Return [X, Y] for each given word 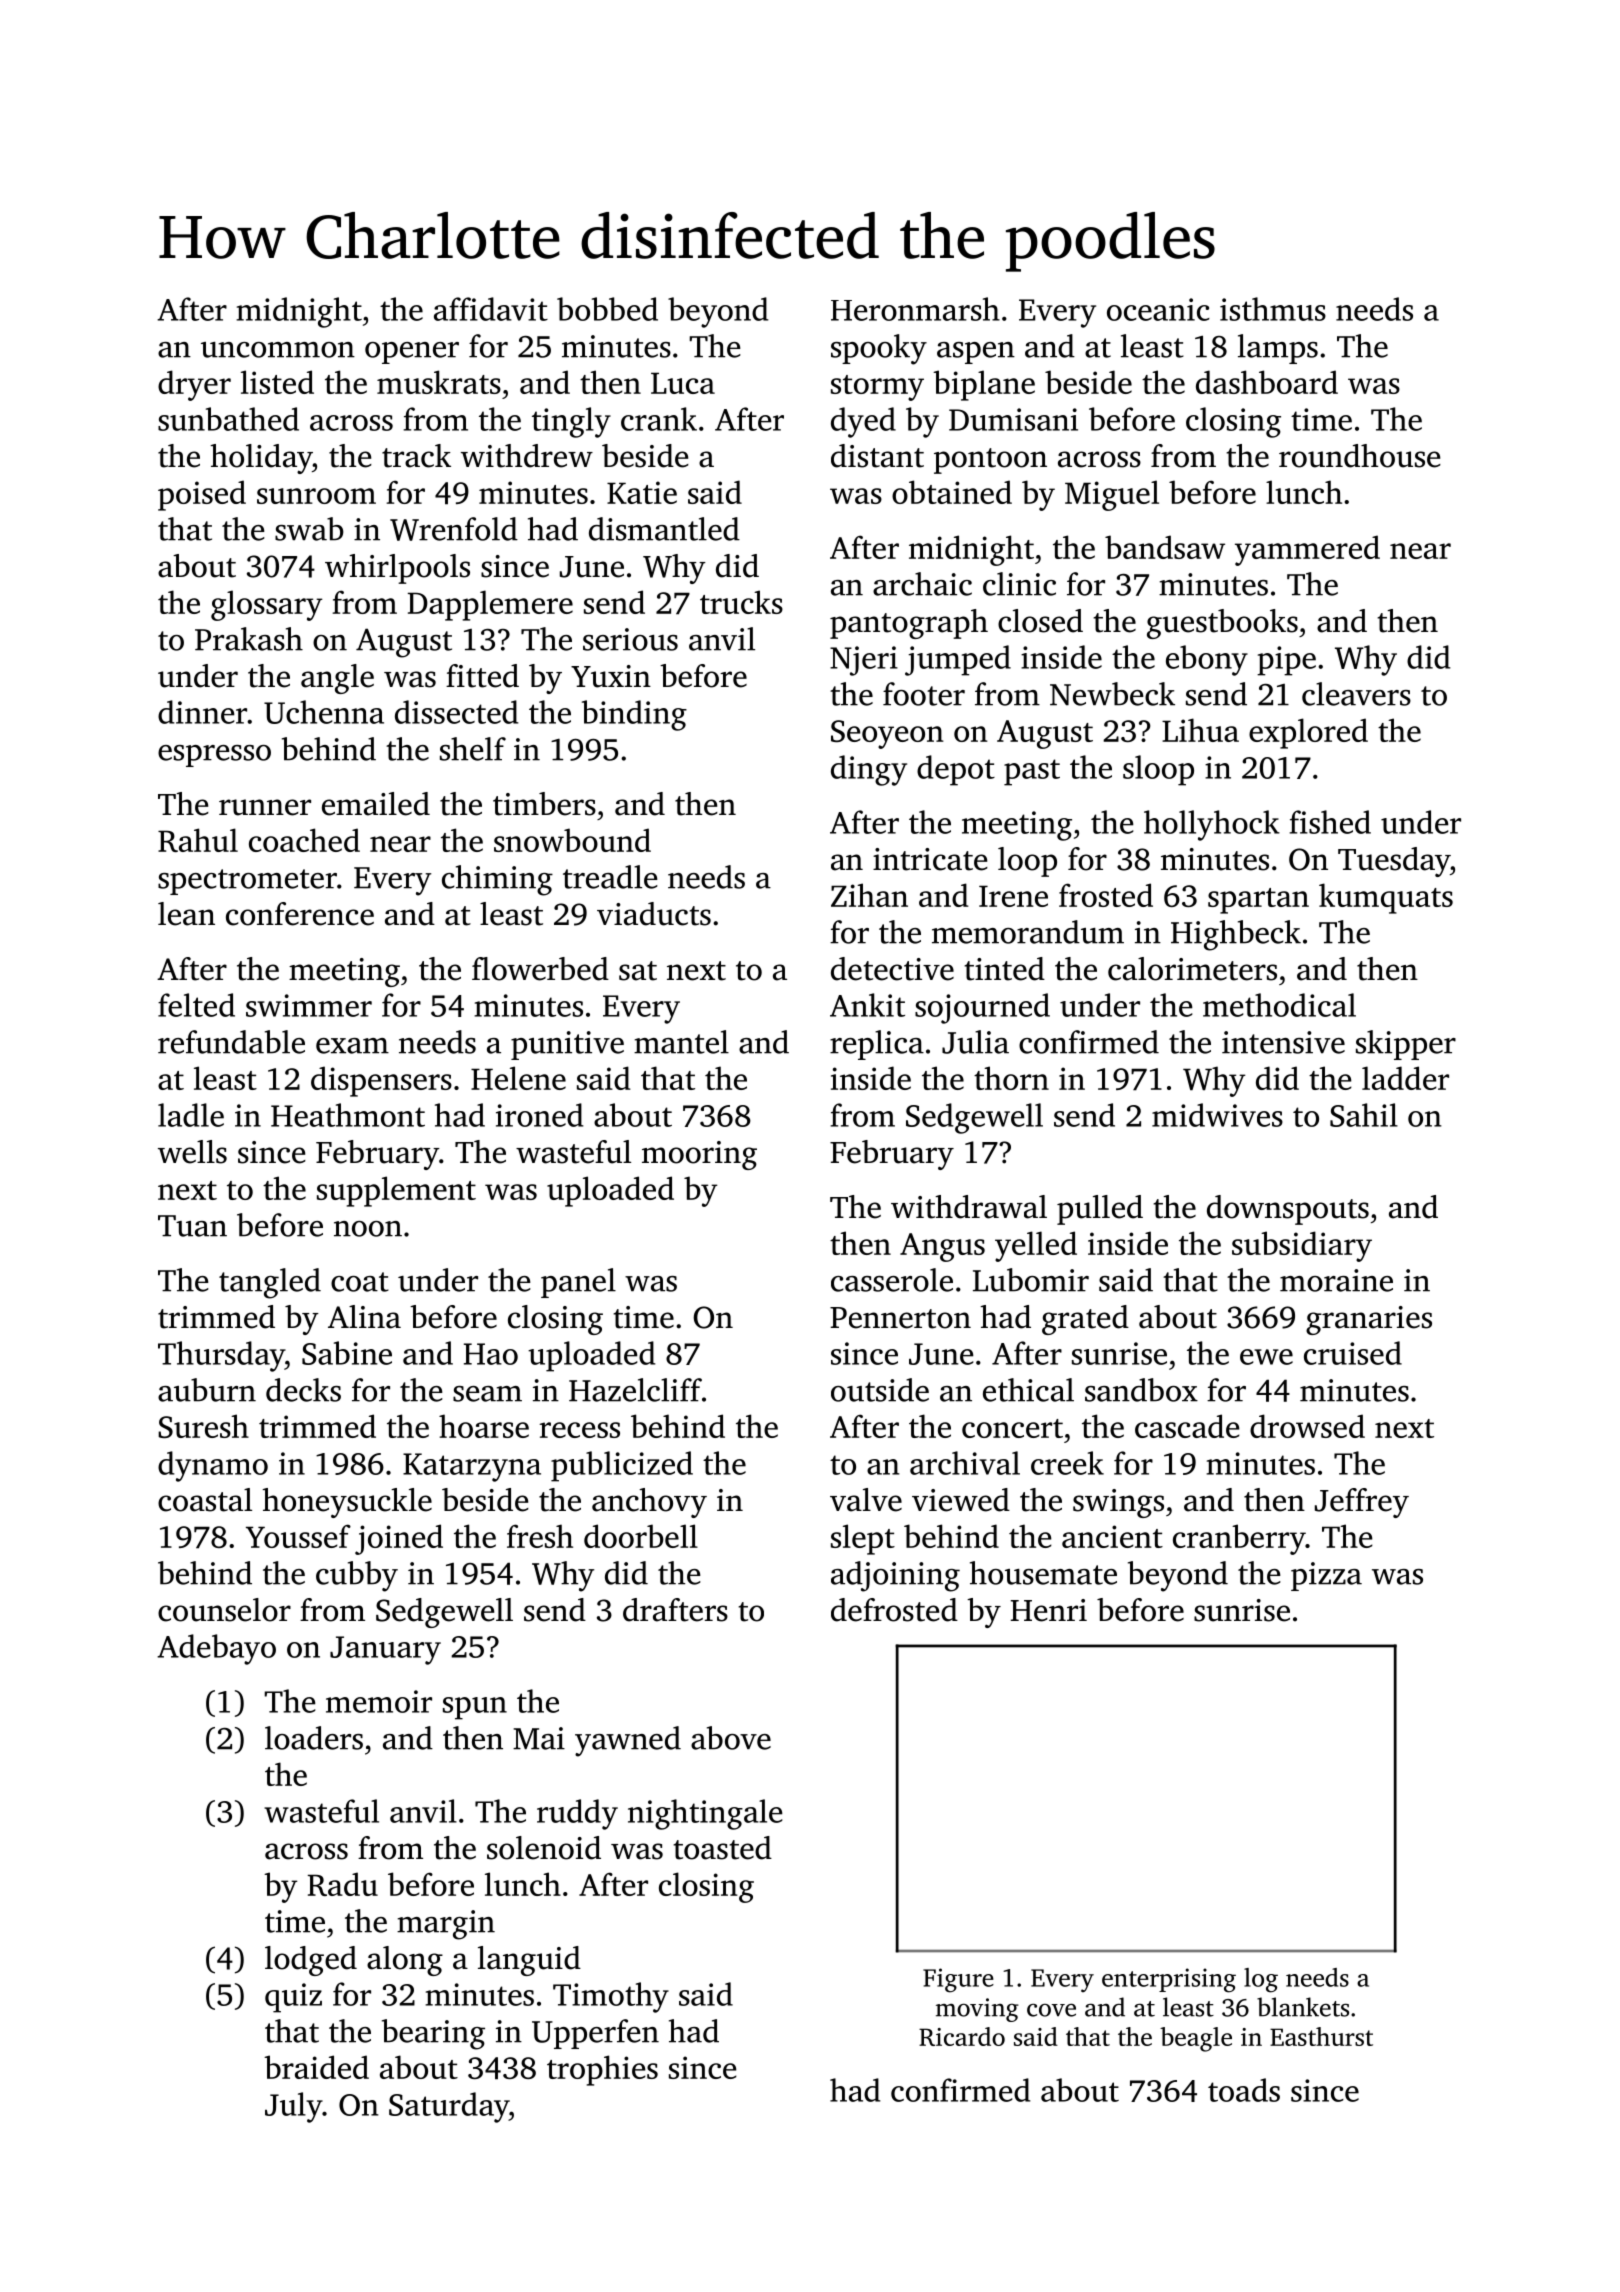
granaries [1369, 1320]
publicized [622, 1466]
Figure [958, 1980]
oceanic [1158, 309]
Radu [343, 1884]
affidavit [491, 309]
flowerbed [540, 969]
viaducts [654, 914]
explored [1308, 733]
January [385, 1650]
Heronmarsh [915, 309]
